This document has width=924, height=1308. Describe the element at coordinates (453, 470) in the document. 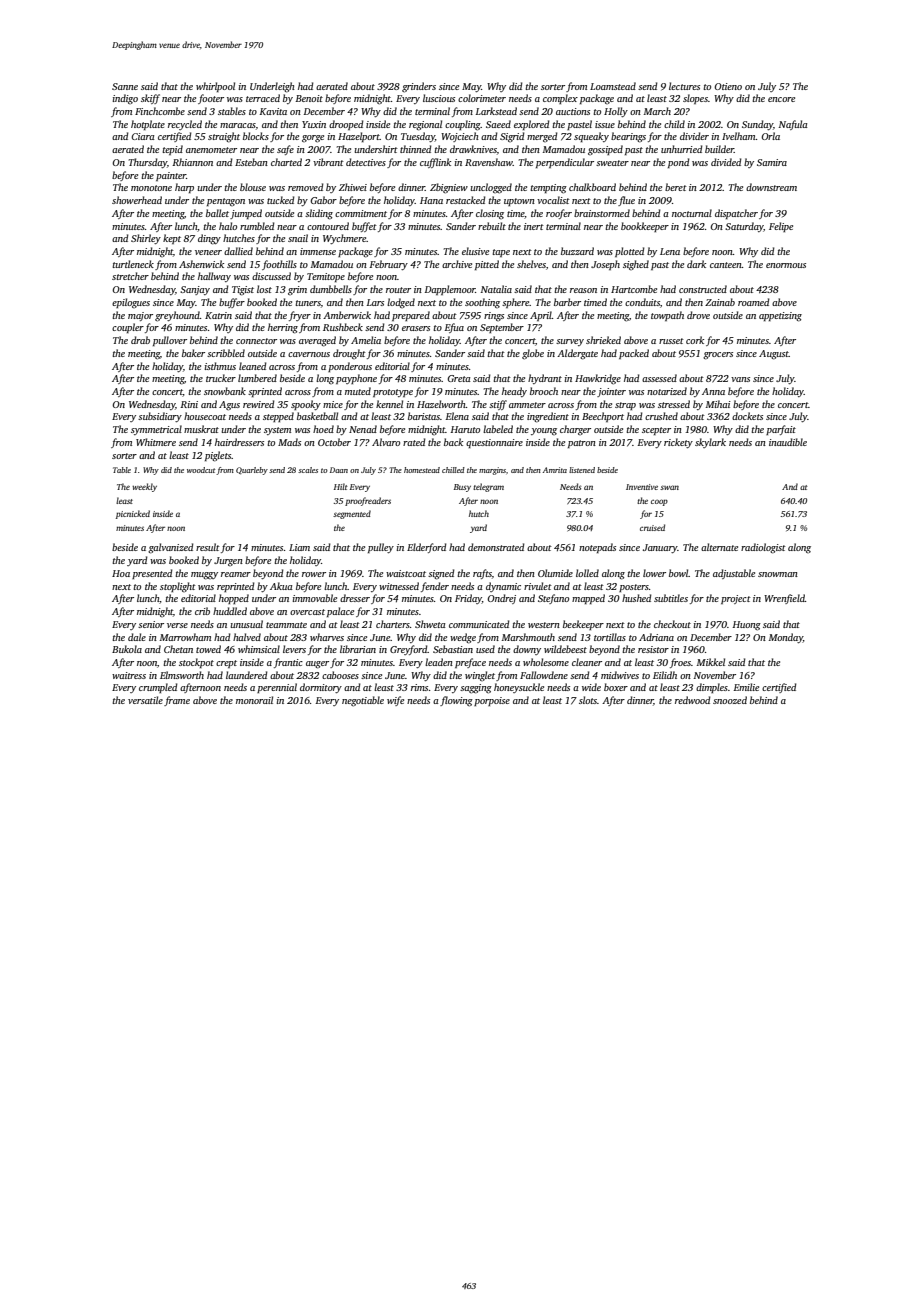

I see `chilled` at that location.
